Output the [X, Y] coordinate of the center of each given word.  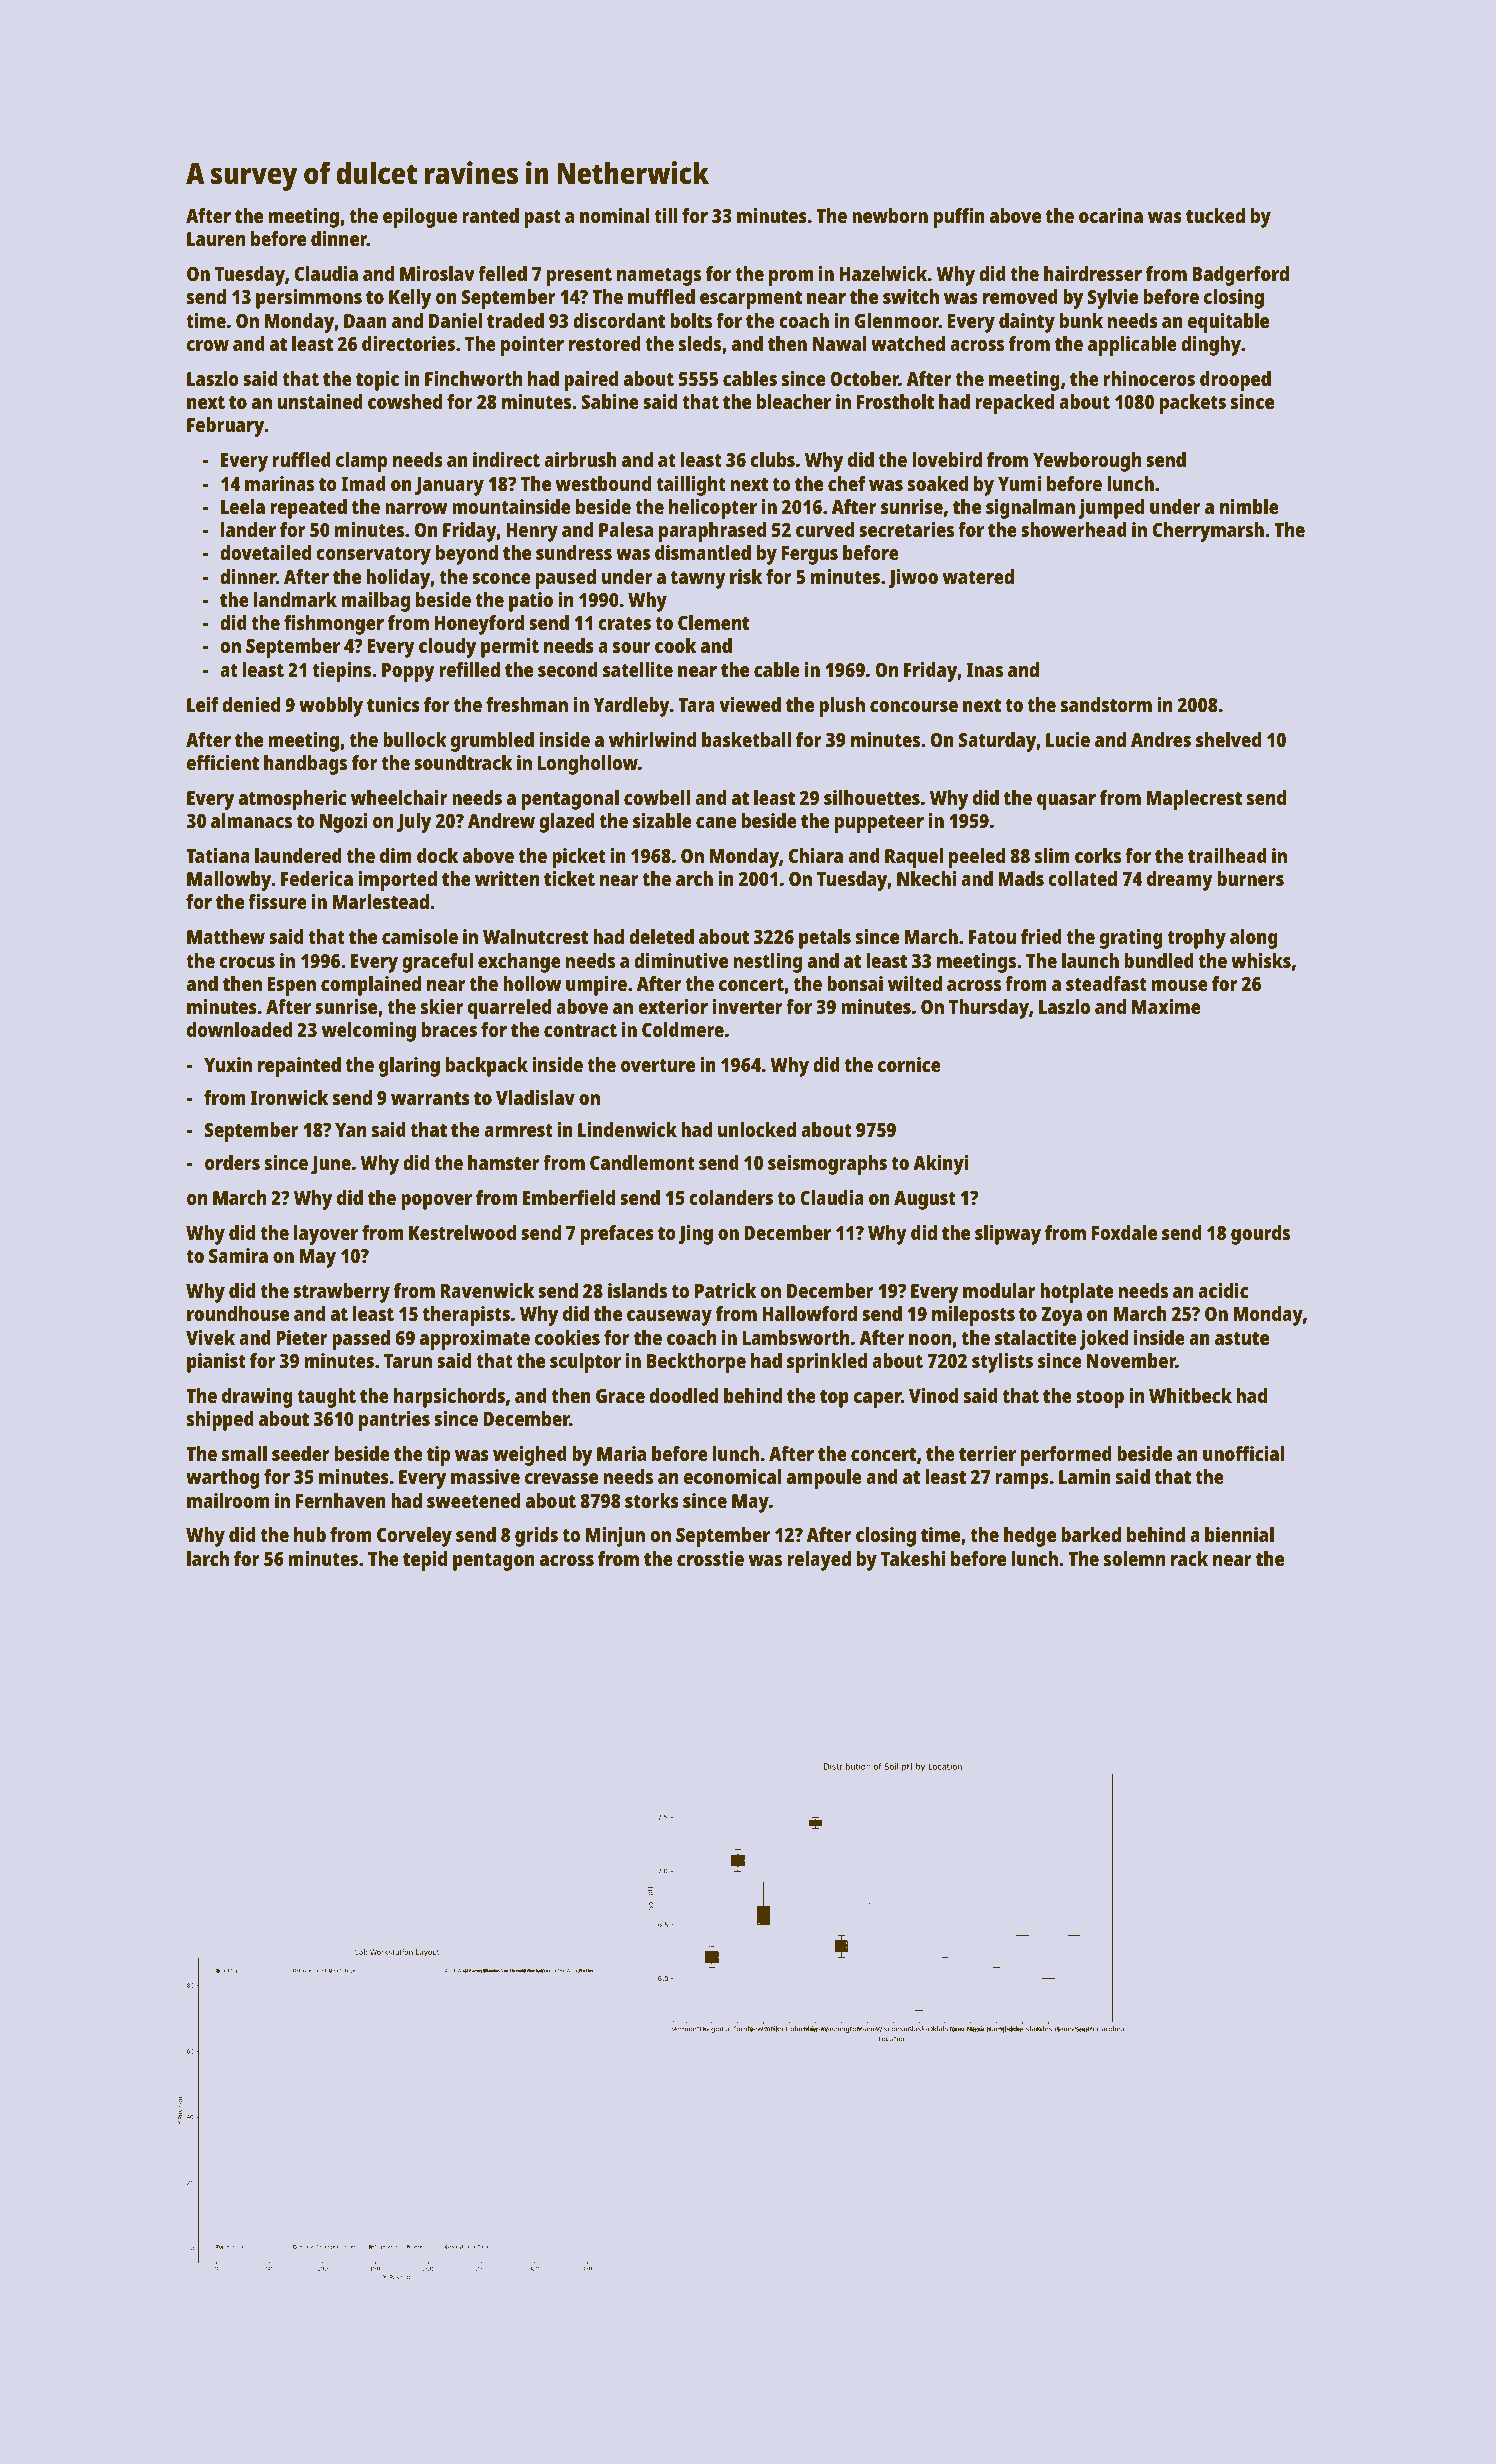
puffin [959, 218]
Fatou [992, 937]
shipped [220, 1421]
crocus [247, 962]
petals [825, 939]
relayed [819, 1561]
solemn [1134, 1558]
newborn [890, 215]
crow [208, 345]
